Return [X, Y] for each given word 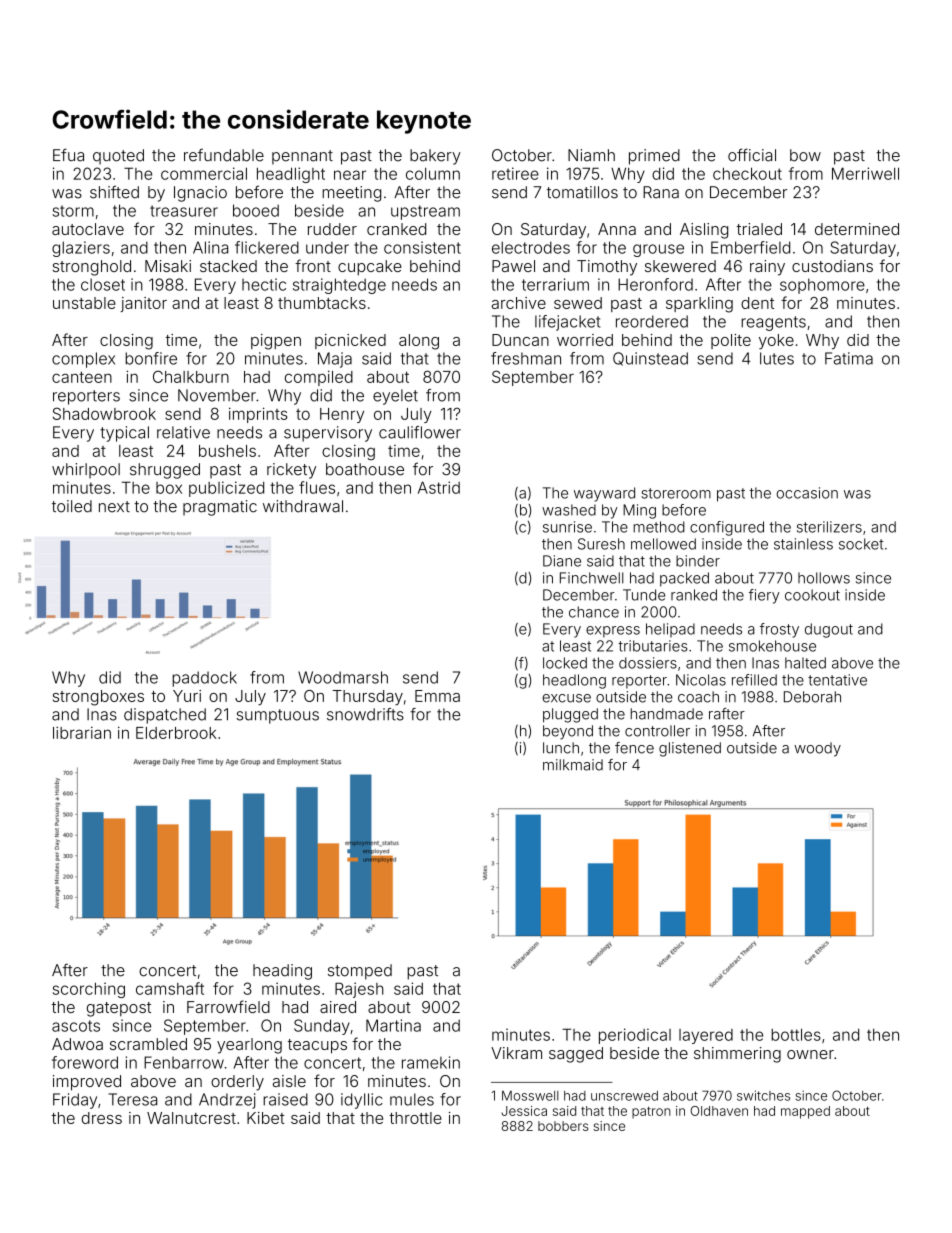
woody [817, 749]
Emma [437, 696]
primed [654, 157]
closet [103, 284]
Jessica [524, 1111]
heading [282, 972]
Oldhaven [719, 1111]
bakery [435, 157]
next [114, 507]
